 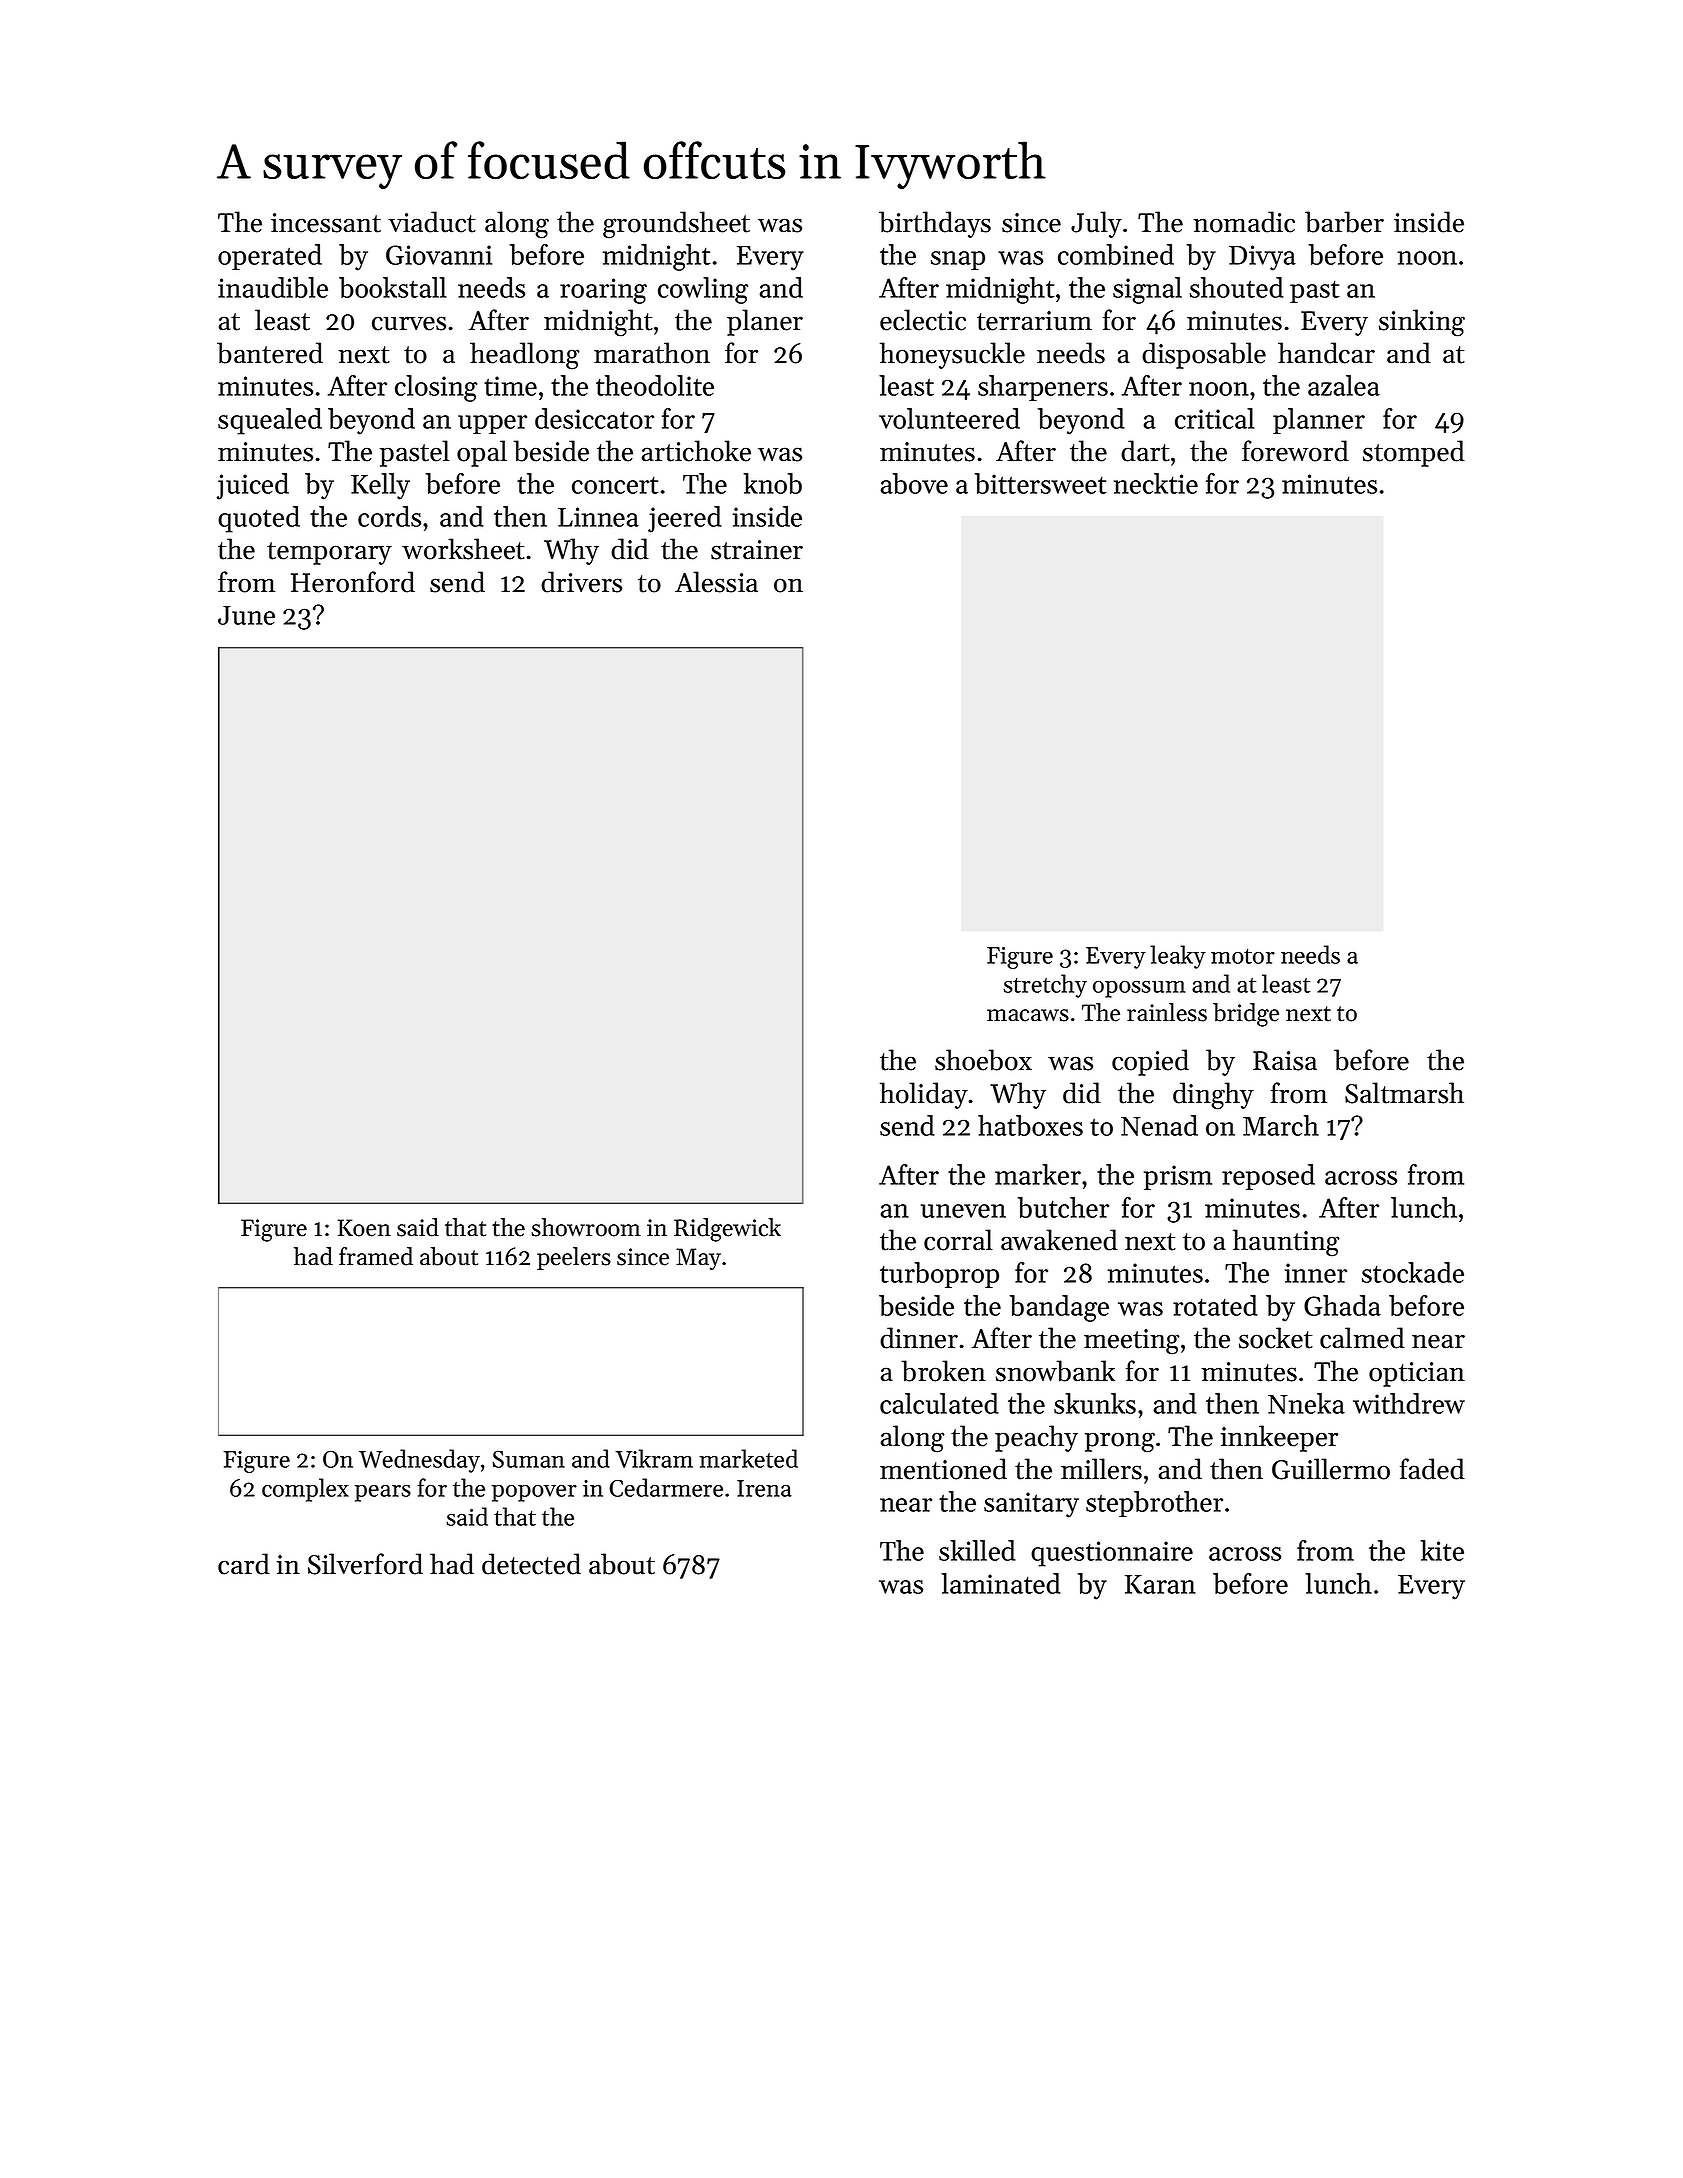 I want to click on Heronford, so click(x=353, y=582).
